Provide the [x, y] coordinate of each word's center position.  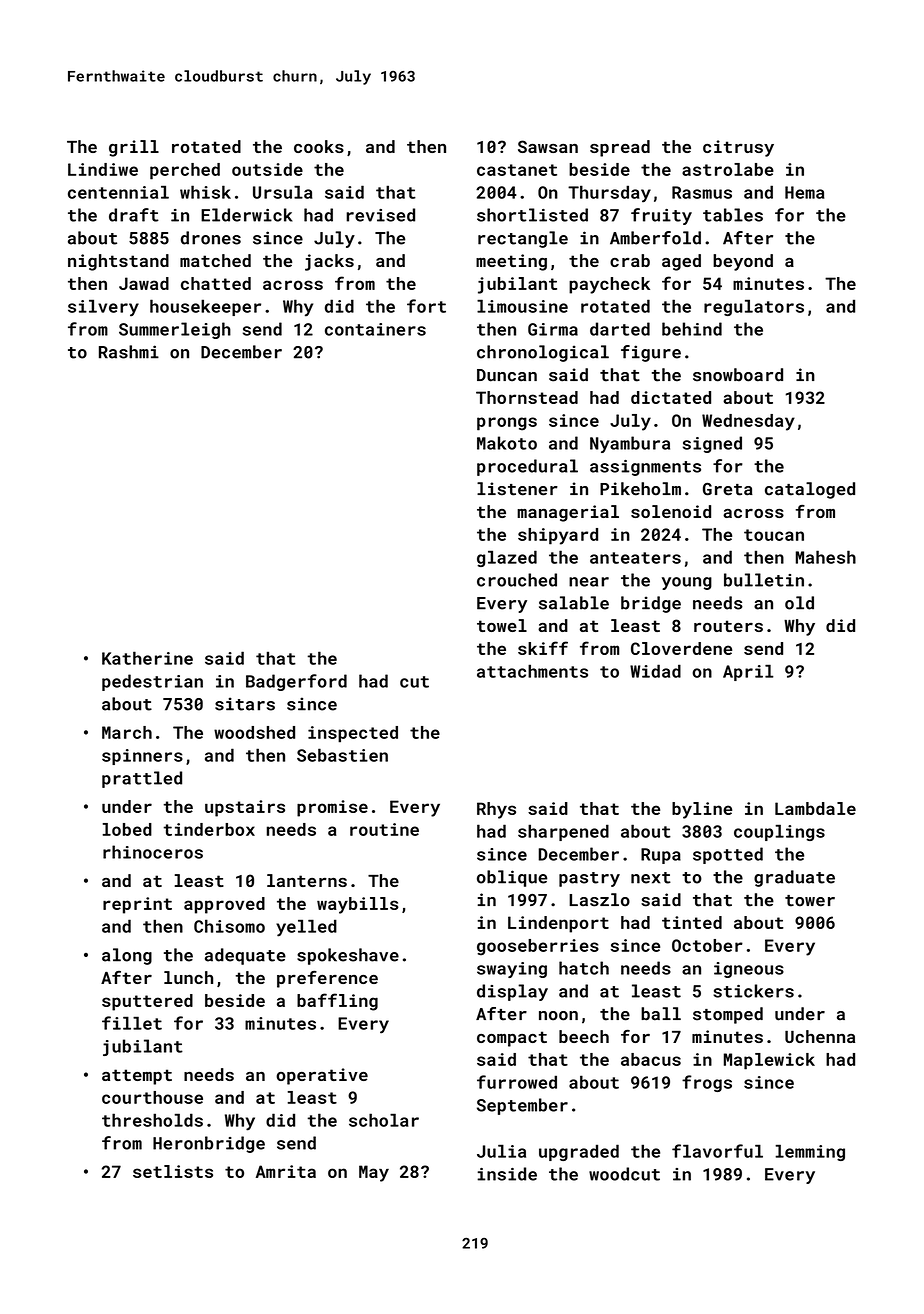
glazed [507, 558]
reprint [137, 905]
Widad [655, 671]
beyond [743, 262]
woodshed [254, 732]
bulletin [764, 580]
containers [375, 329]
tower [810, 901]
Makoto [507, 443]
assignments [645, 468]
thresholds [152, 1120]
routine [384, 829]
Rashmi [129, 352]
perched [185, 171]
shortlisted [532, 215]
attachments [532, 671]
